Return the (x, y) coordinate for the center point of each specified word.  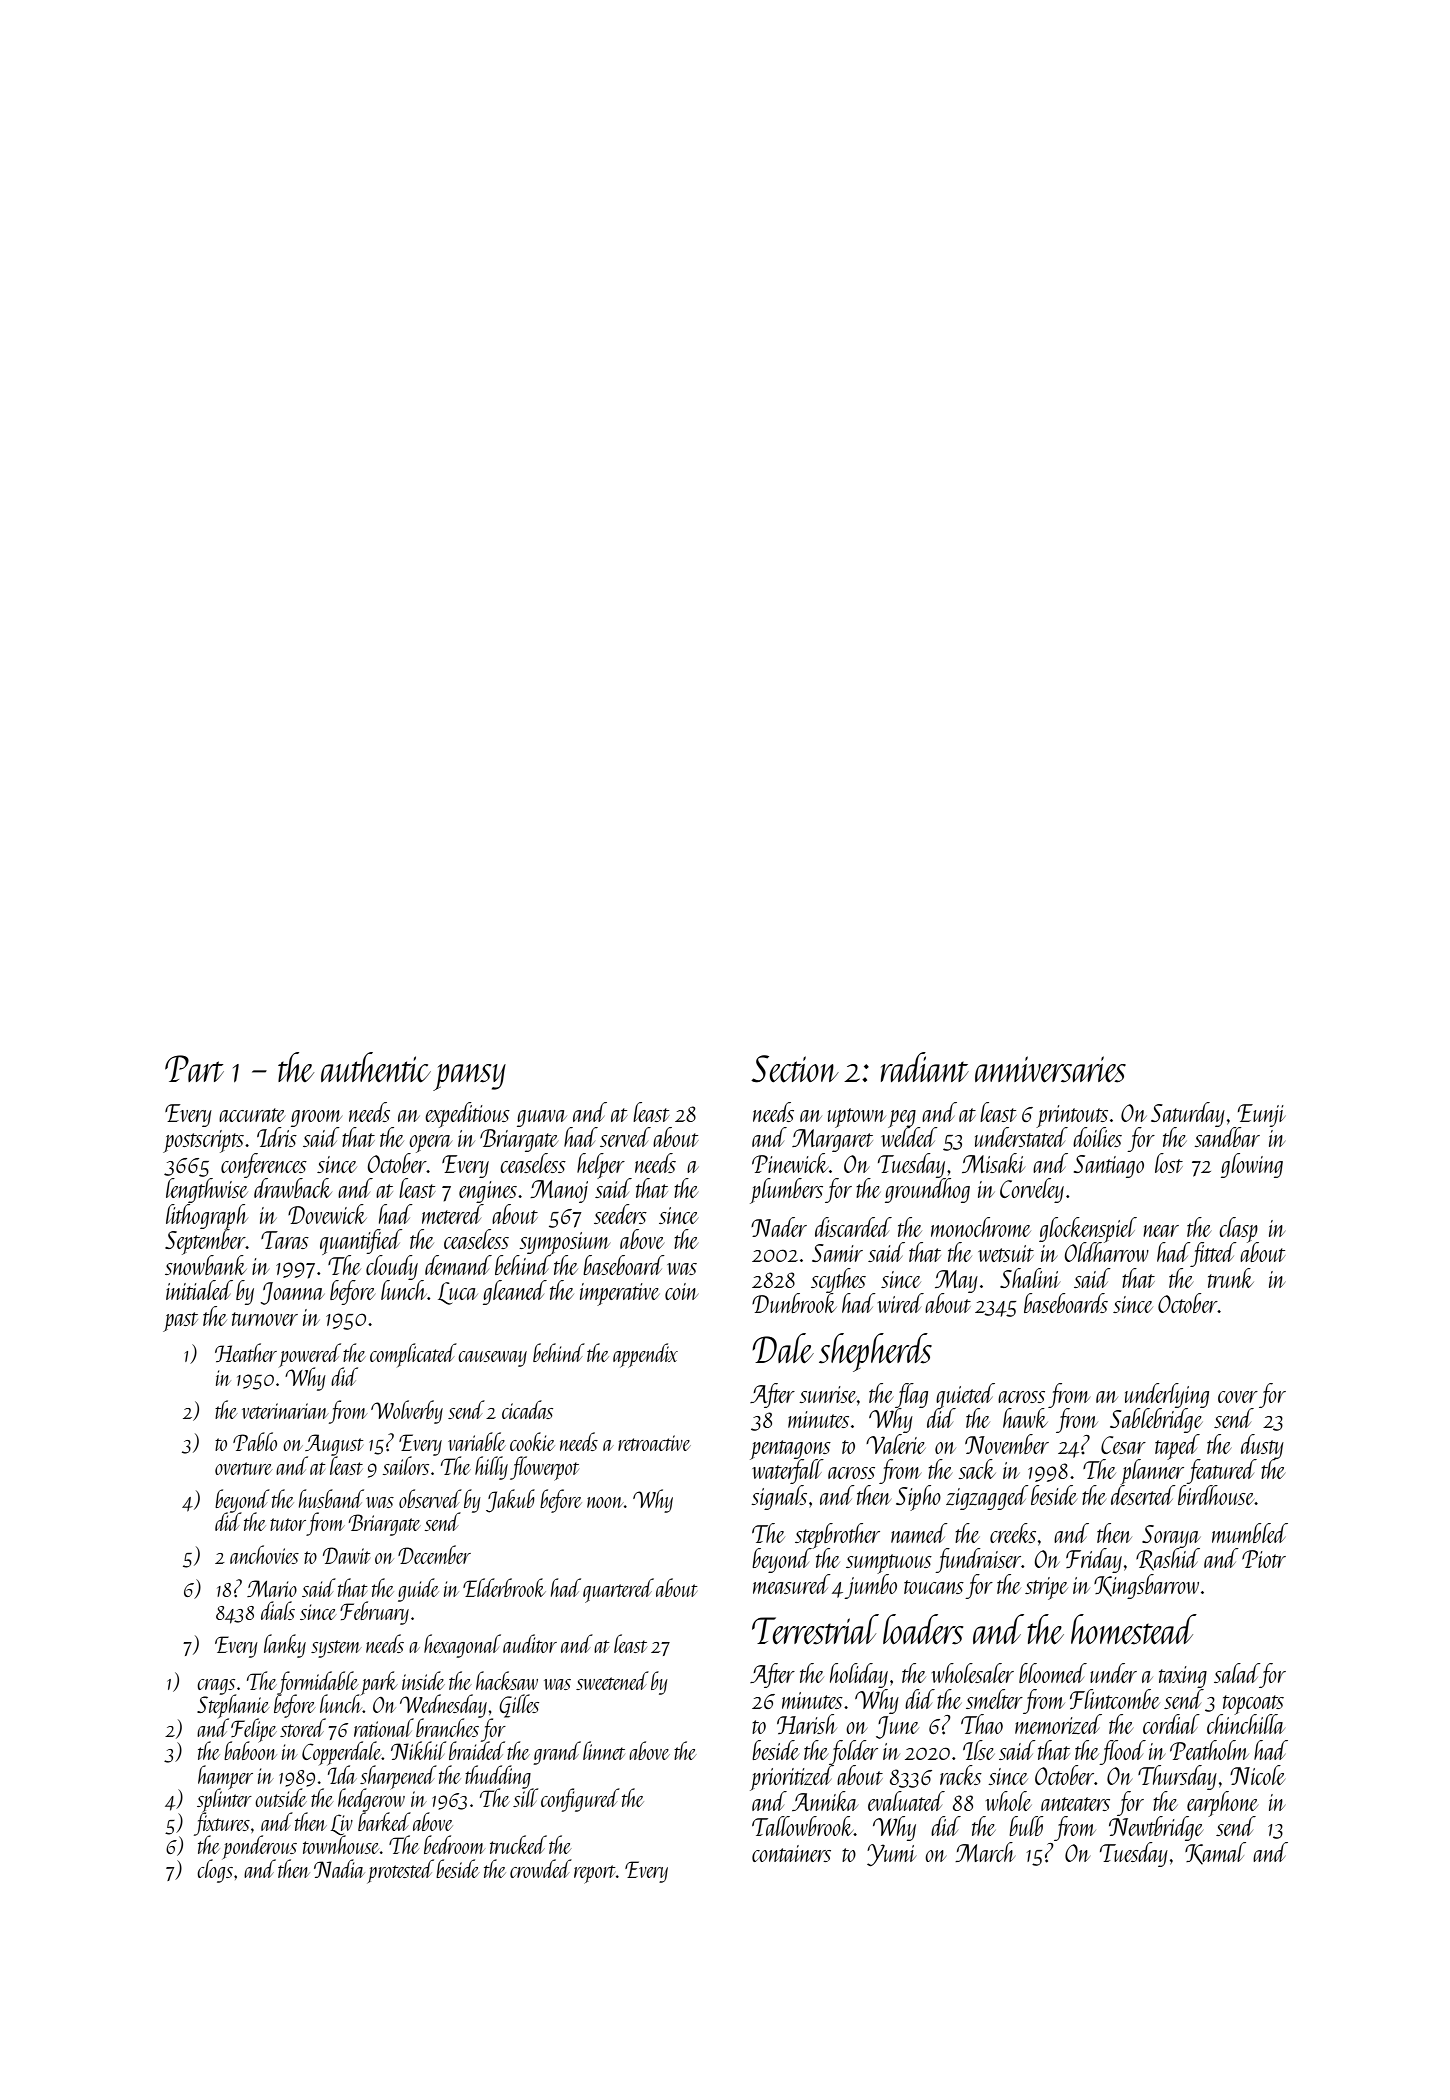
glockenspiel (1088, 1229)
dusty (1262, 1446)
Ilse (979, 1750)
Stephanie (233, 1707)
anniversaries (1050, 1069)
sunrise (828, 1394)
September (205, 1242)
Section (795, 1069)
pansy (469, 1077)
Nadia (339, 1868)
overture (243, 1468)
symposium (564, 1243)
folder (853, 1752)
